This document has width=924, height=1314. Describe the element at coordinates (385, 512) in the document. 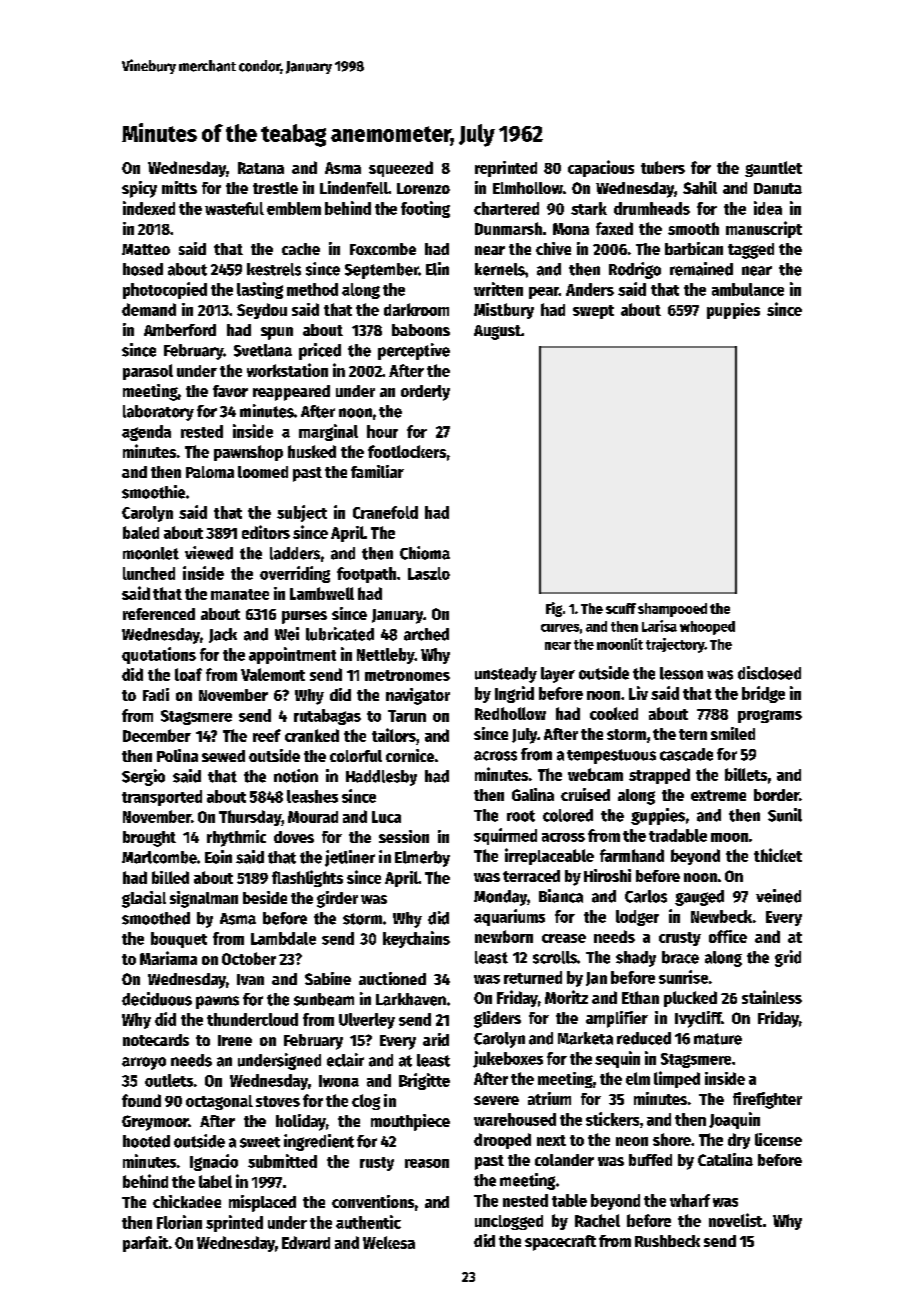

I see `Cranefold` at that location.
